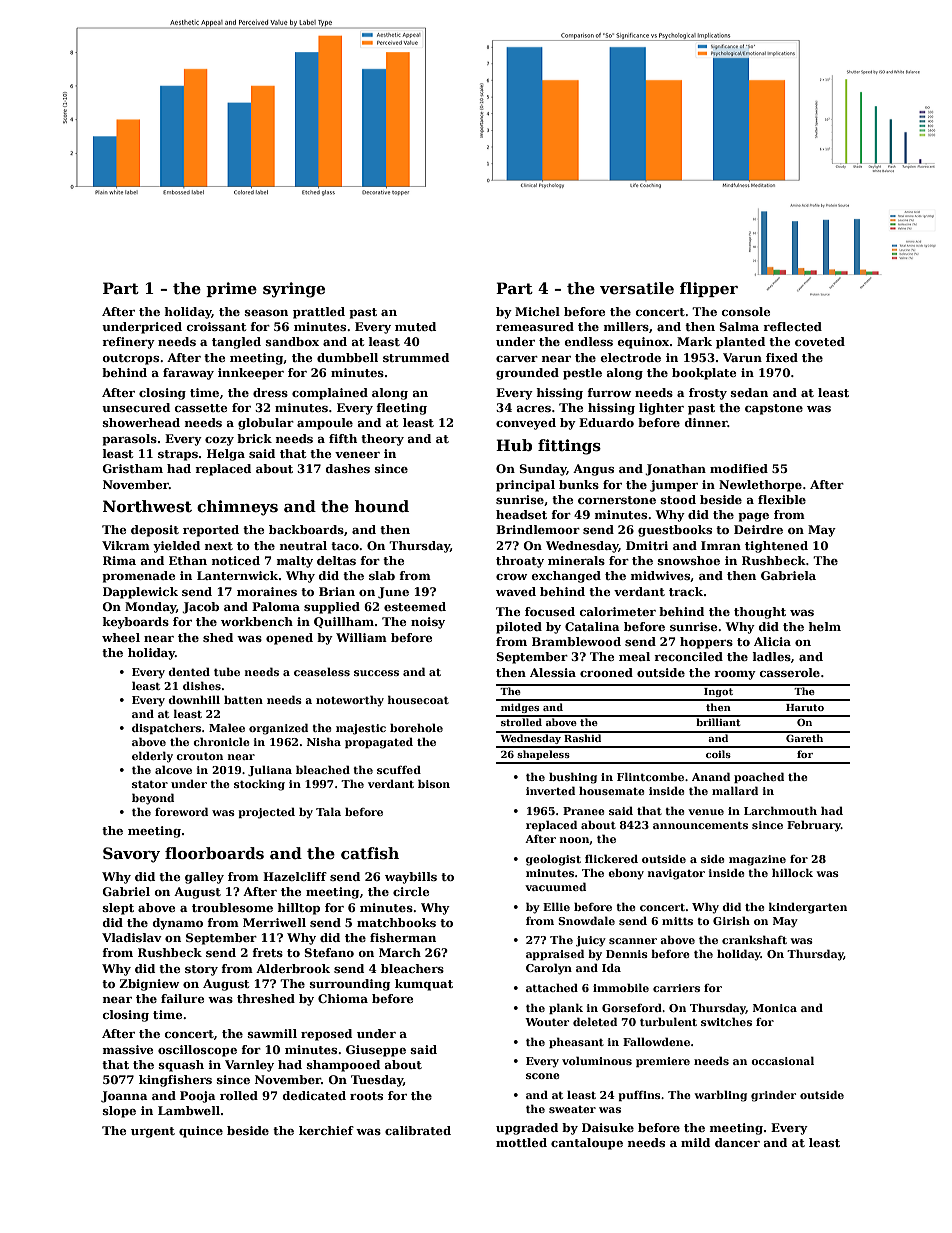 The width and height of the screenshot is (952, 1233). Describe the element at coordinates (249, 1066) in the screenshot. I see `Varnley` at that location.
